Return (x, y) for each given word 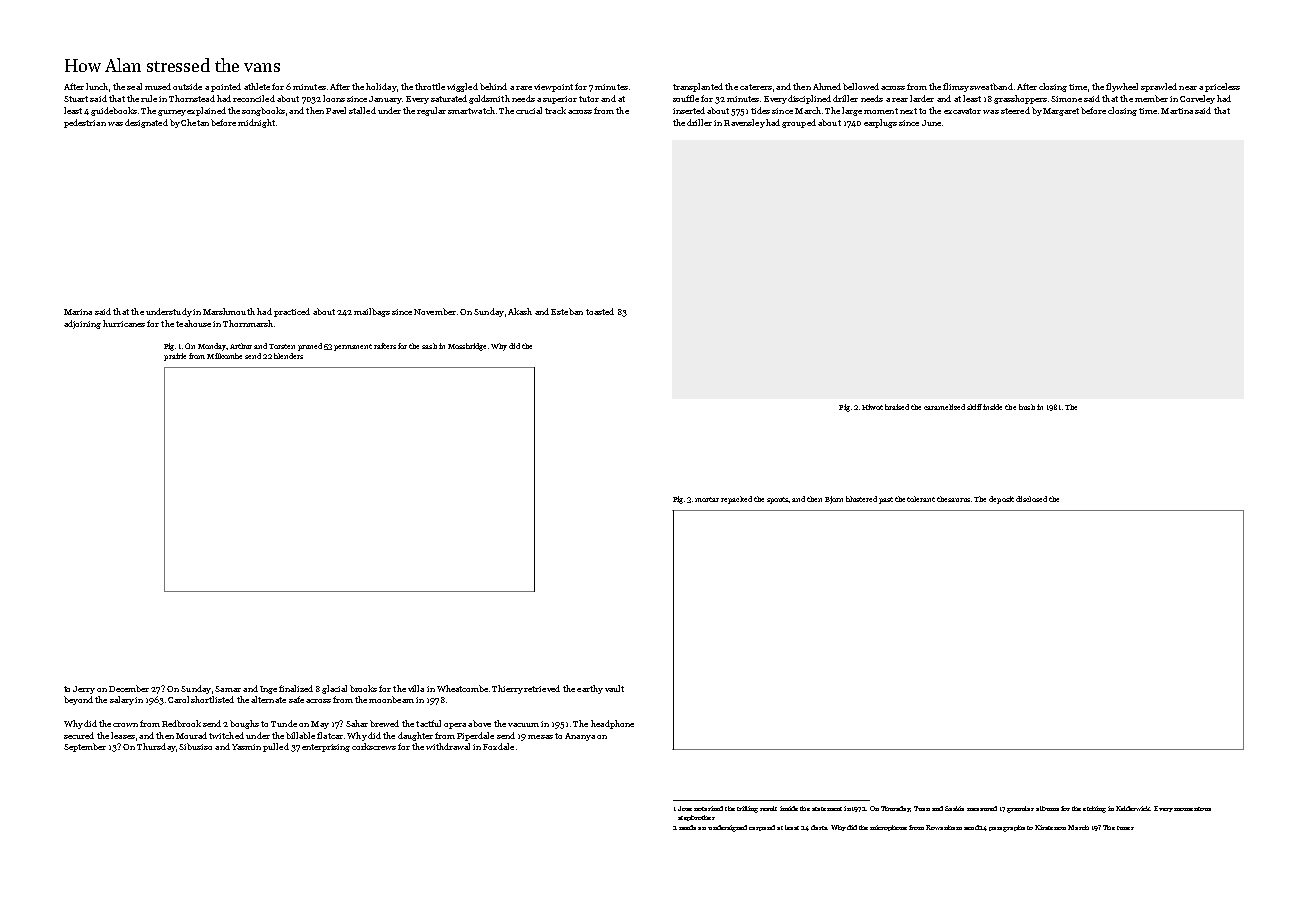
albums (1047, 808)
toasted (600, 311)
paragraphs (1007, 828)
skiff (974, 407)
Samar (228, 689)
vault (614, 688)
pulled (276, 747)
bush (1027, 407)
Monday (212, 347)
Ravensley (744, 123)
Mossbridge (467, 347)
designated (146, 123)
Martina (1177, 111)
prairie (175, 357)
